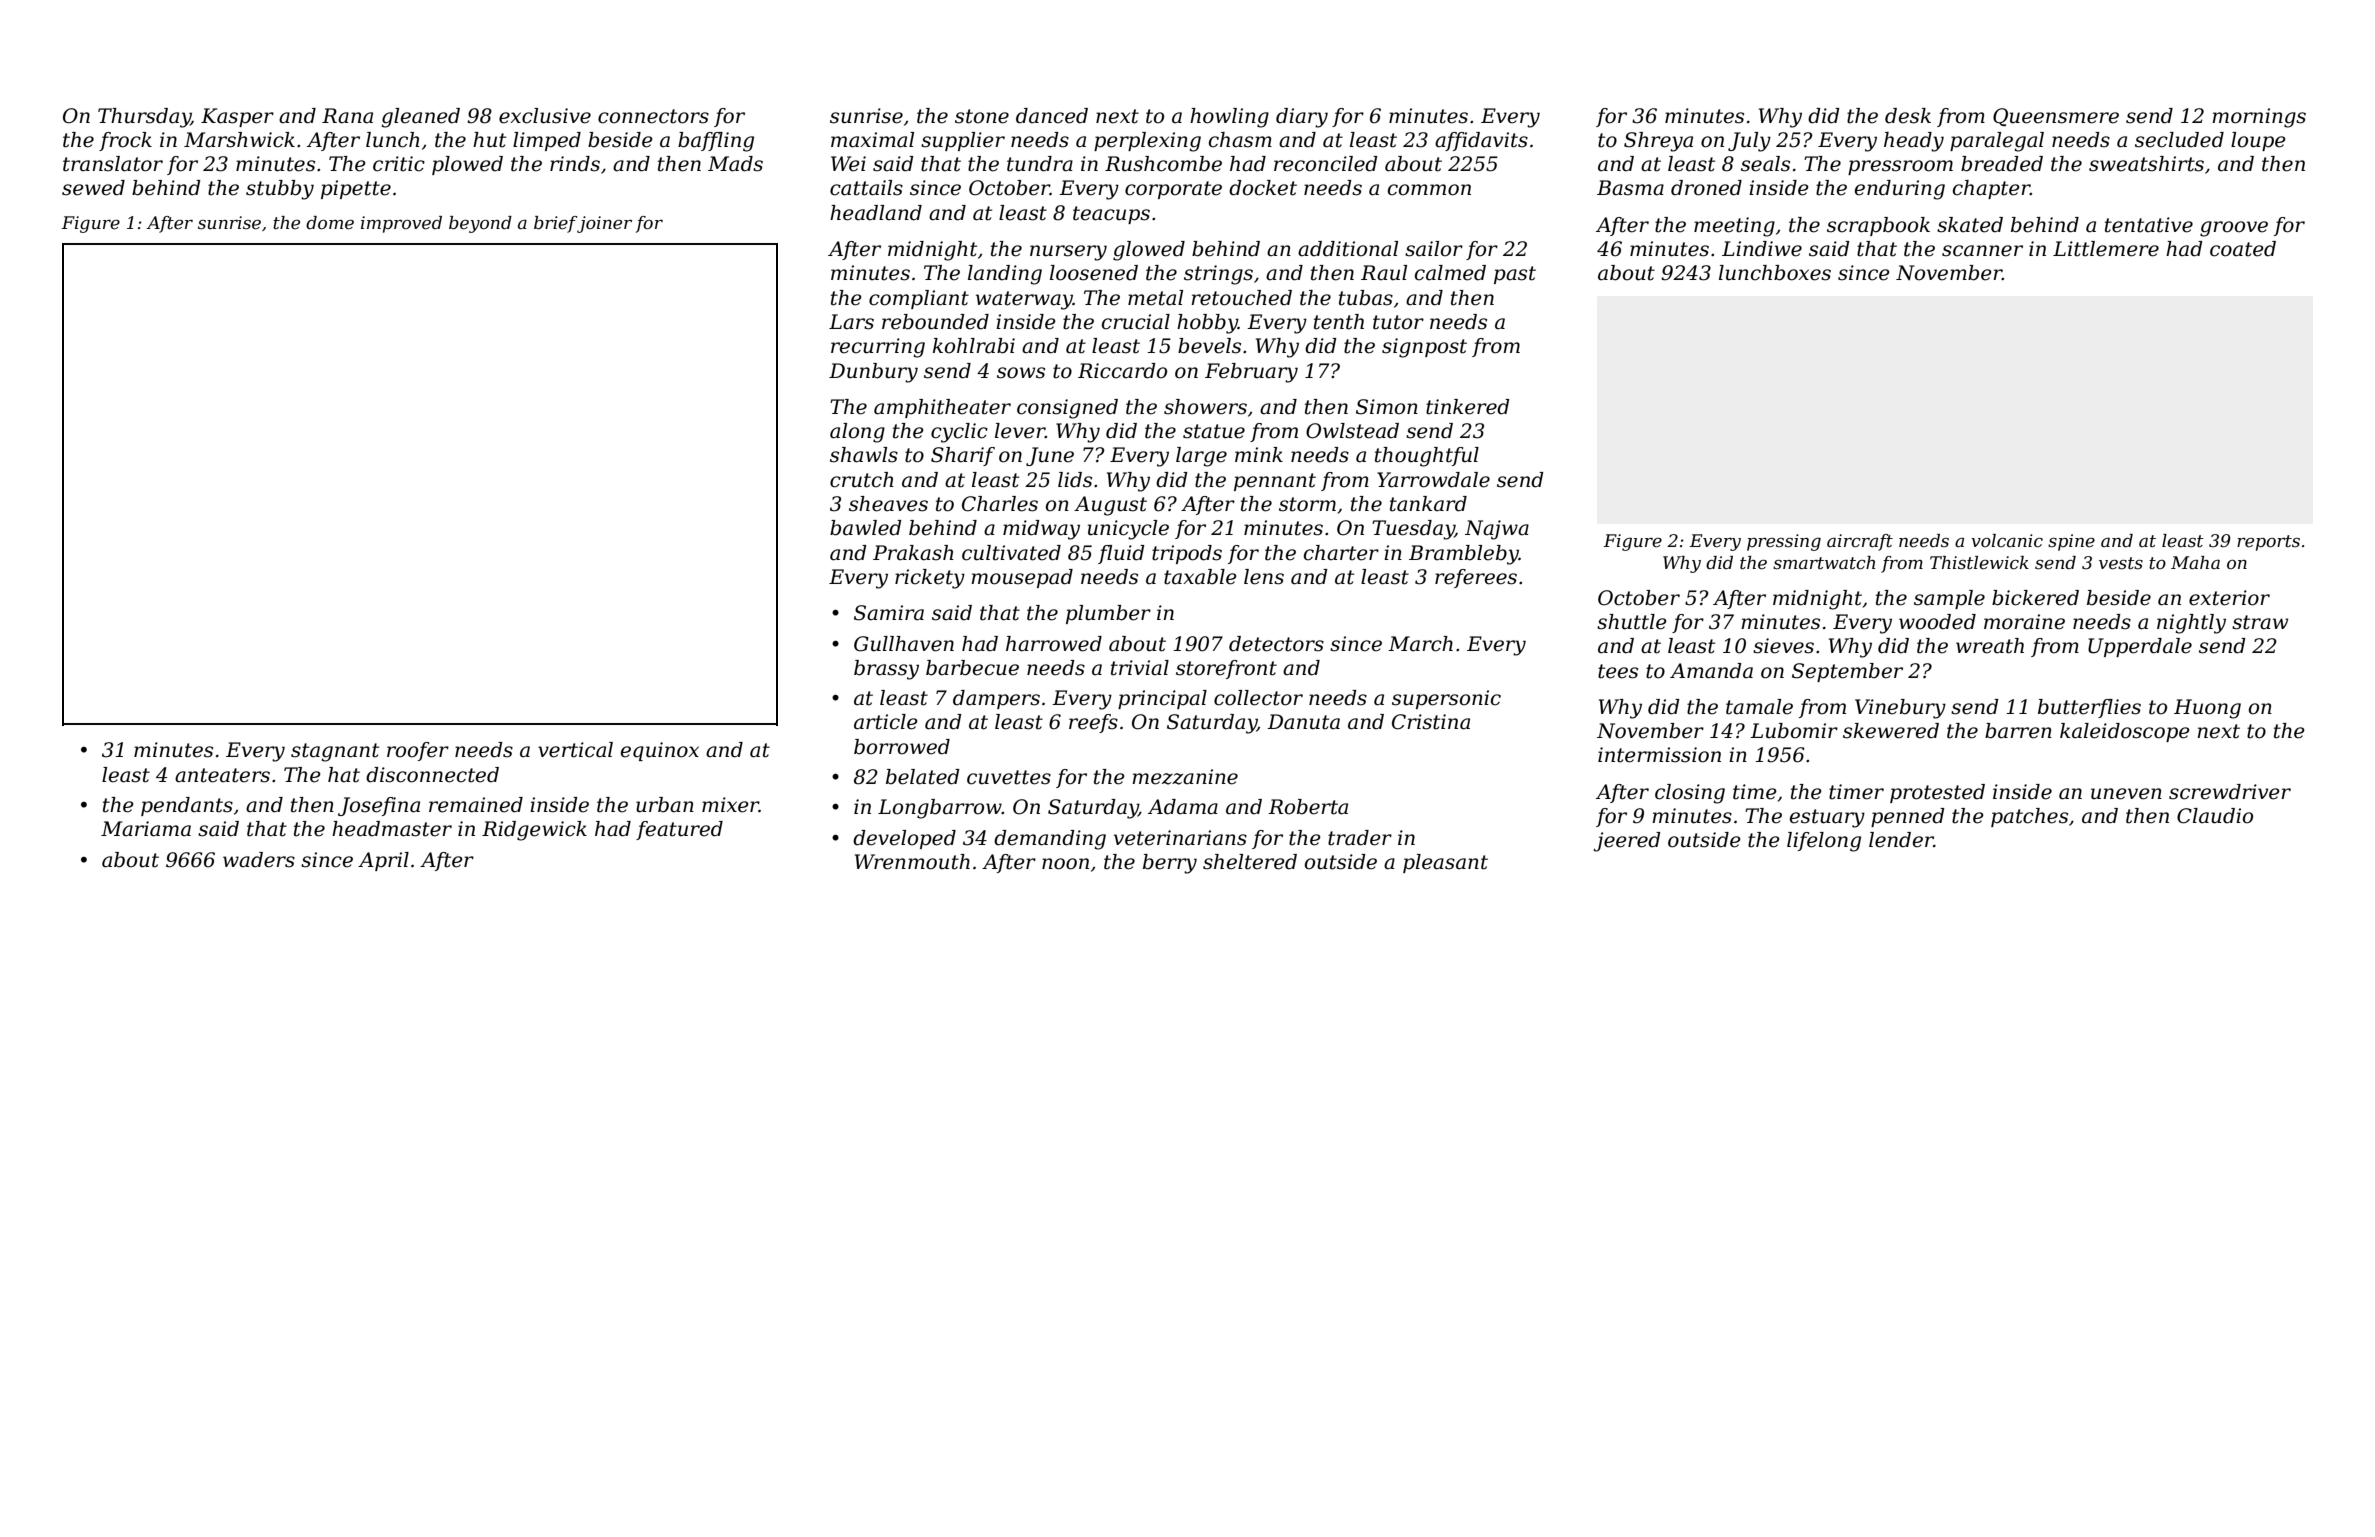 This document has width=2375, height=1537. Describe the element at coordinates (886, 670) in the document. I see `brassy` at that location.
